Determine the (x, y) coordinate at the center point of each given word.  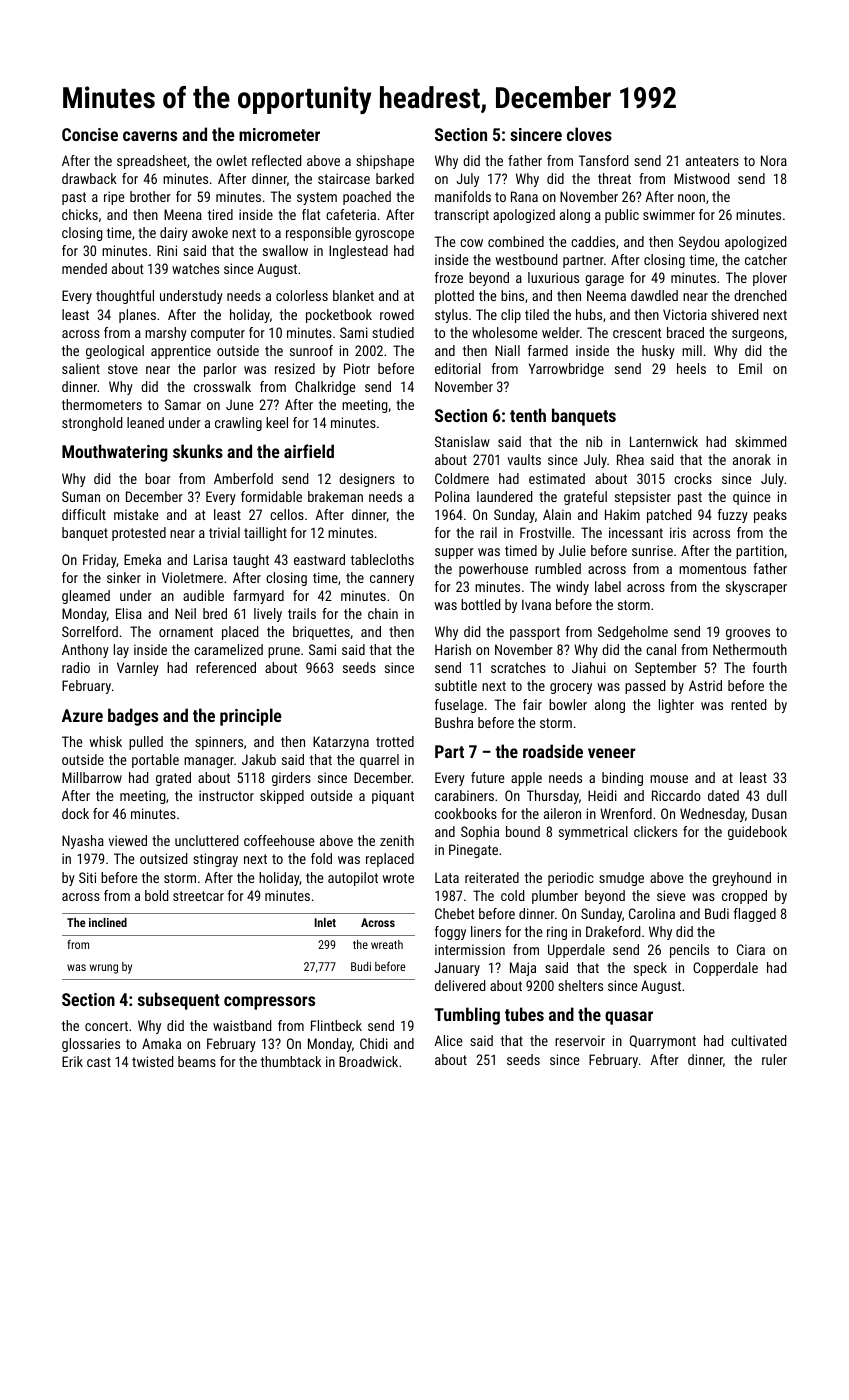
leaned (145, 422)
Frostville (545, 532)
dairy (174, 234)
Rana (524, 196)
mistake (136, 514)
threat (614, 178)
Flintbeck (336, 1025)
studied (393, 332)
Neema (606, 295)
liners (486, 931)
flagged (755, 915)
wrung (104, 969)
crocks (693, 478)
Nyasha (83, 842)
